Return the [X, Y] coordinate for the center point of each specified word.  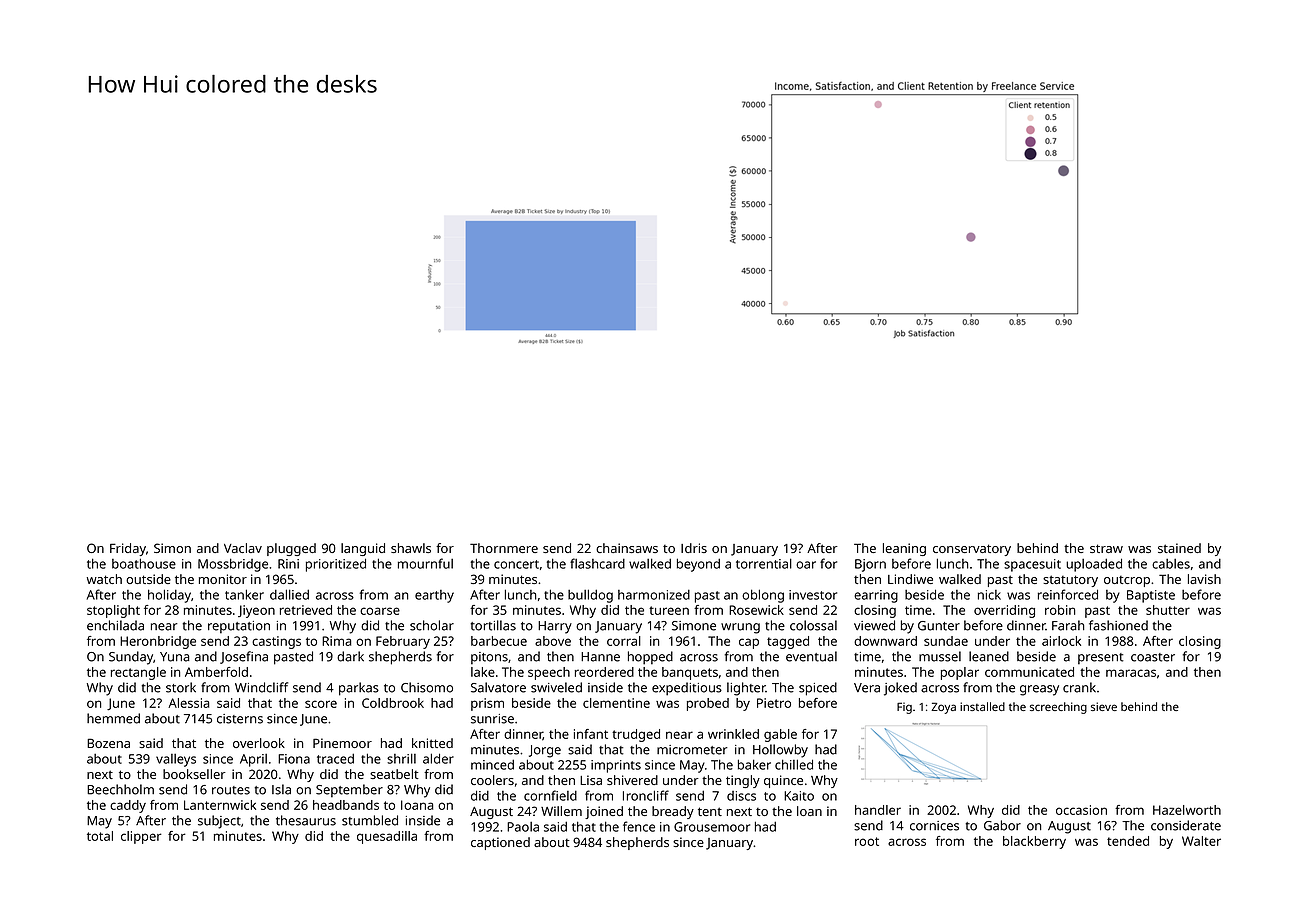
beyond [698, 565]
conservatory [972, 550]
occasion [1081, 810]
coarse [380, 611]
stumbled [370, 820]
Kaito [799, 796]
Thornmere [504, 548]
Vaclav [243, 548]
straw [1106, 548]
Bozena [108, 743]
